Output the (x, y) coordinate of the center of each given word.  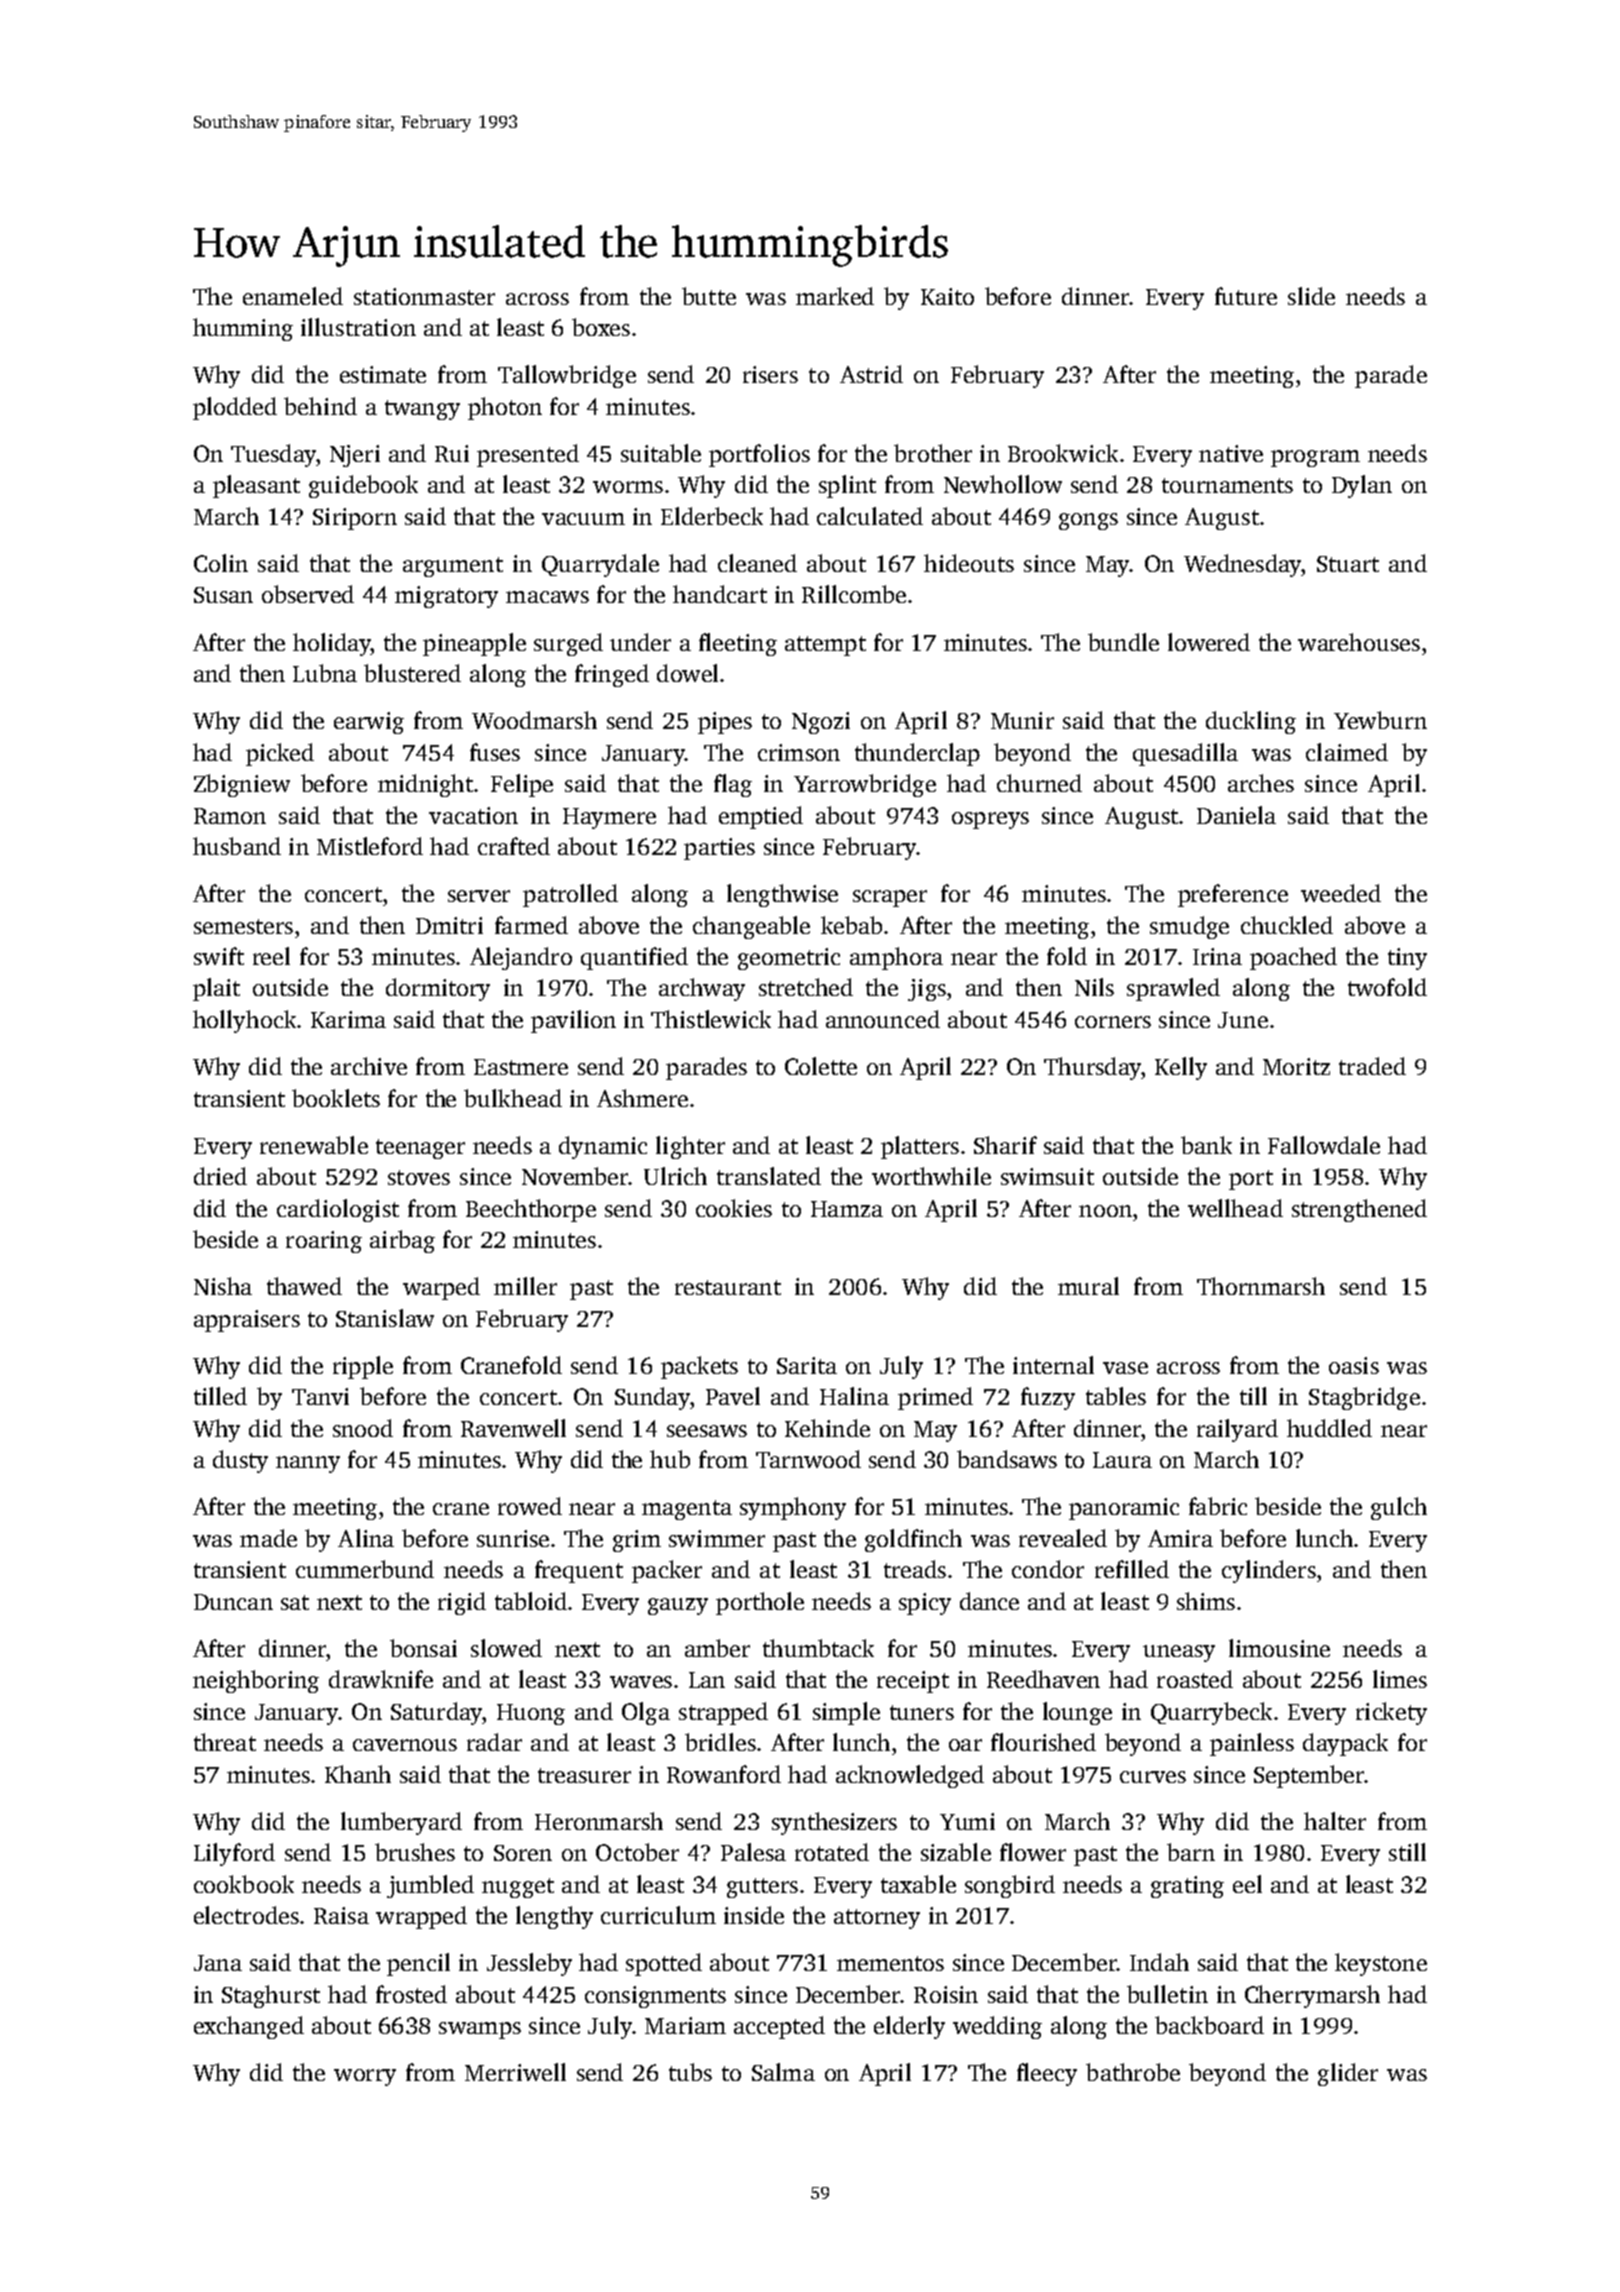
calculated (870, 516)
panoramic (1124, 1509)
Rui (452, 453)
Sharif (1005, 1145)
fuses (495, 752)
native (1231, 453)
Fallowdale (1324, 1145)
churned (1039, 783)
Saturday (436, 1713)
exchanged (249, 2027)
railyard (1237, 1430)
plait (216, 989)
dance (989, 1601)
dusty (240, 1461)
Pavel (733, 1396)
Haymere (609, 818)
